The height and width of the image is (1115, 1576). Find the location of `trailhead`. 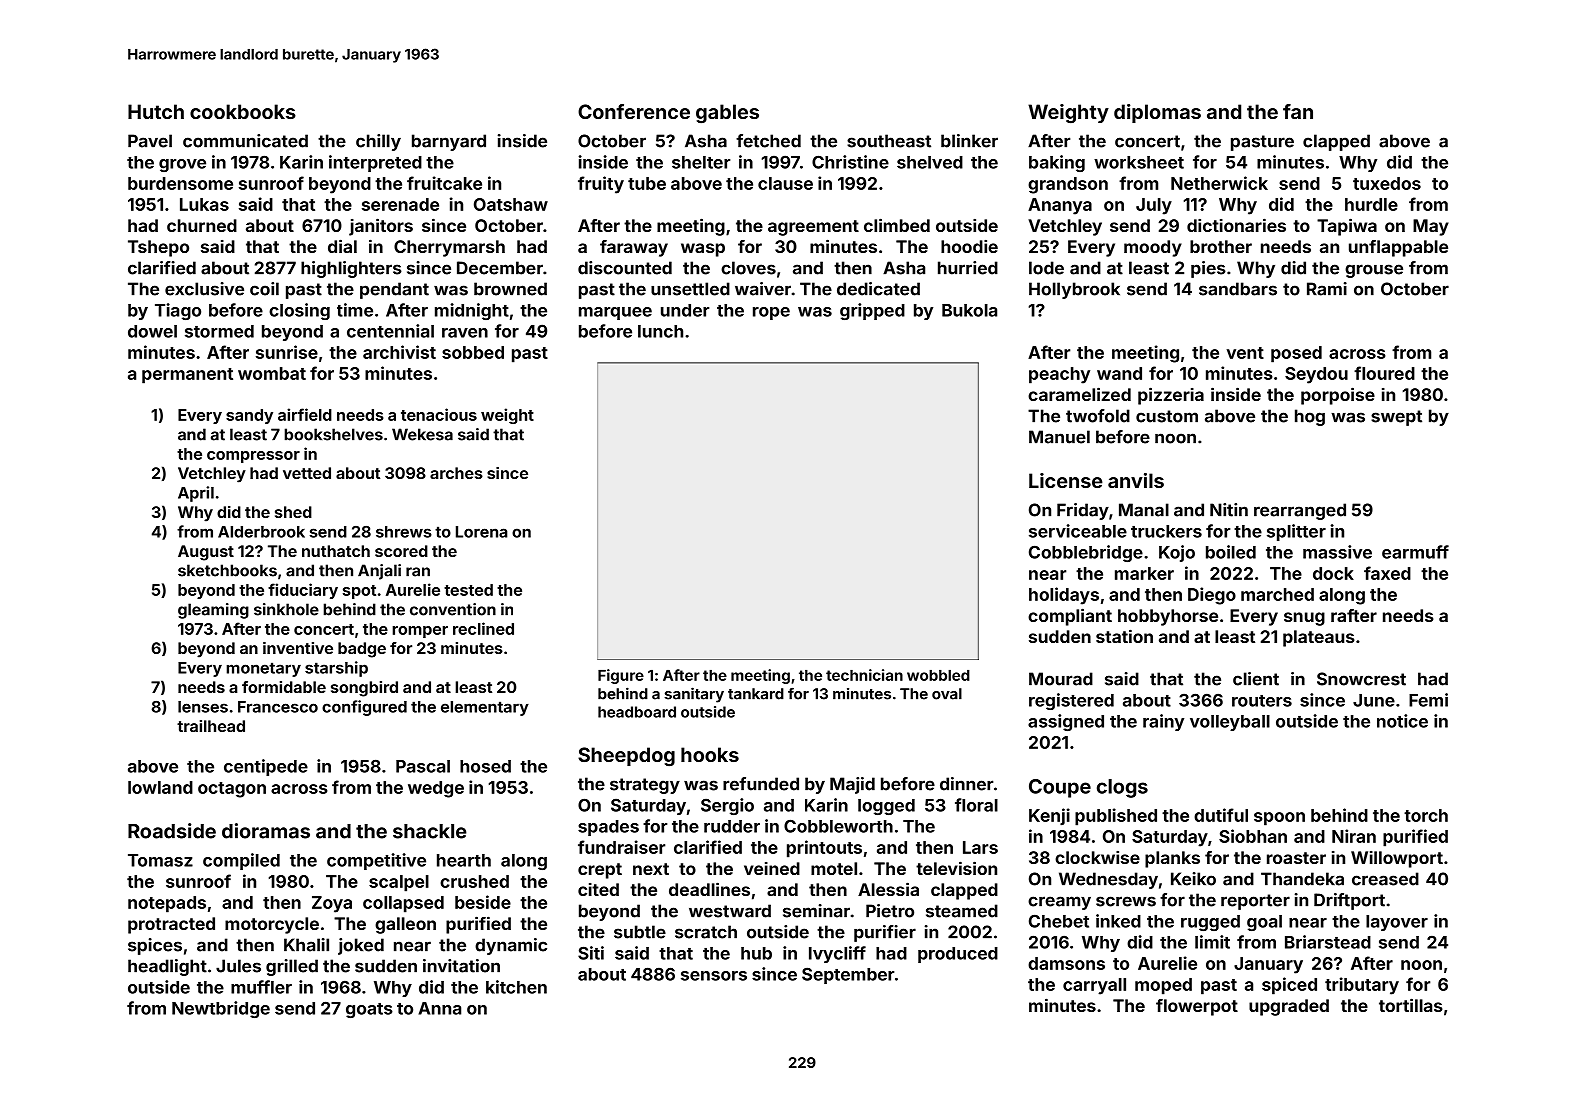

trailhead is located at coordinates (211, 726).
